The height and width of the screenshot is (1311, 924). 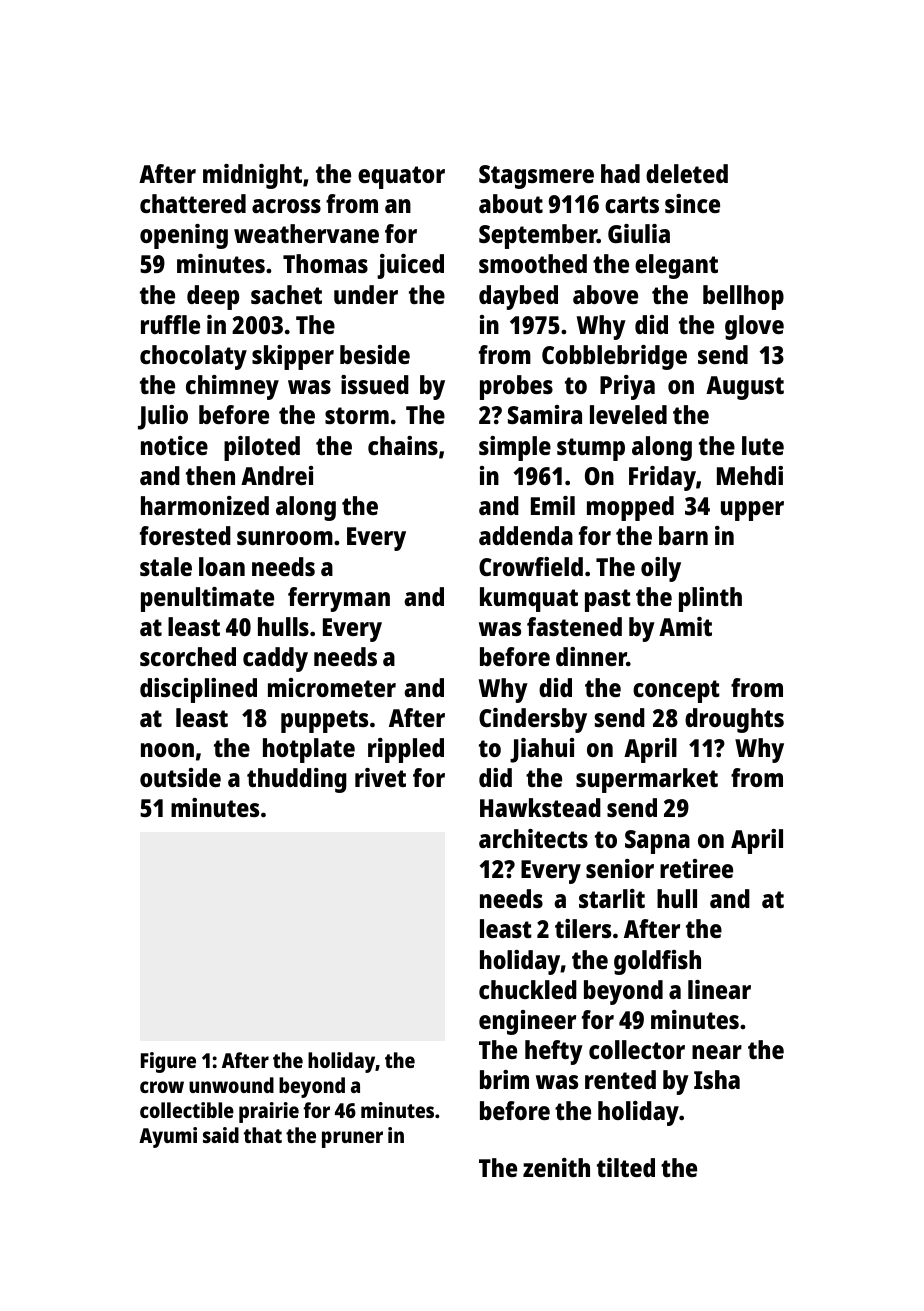 I want to click on chains, so click(x=403, y=445).
